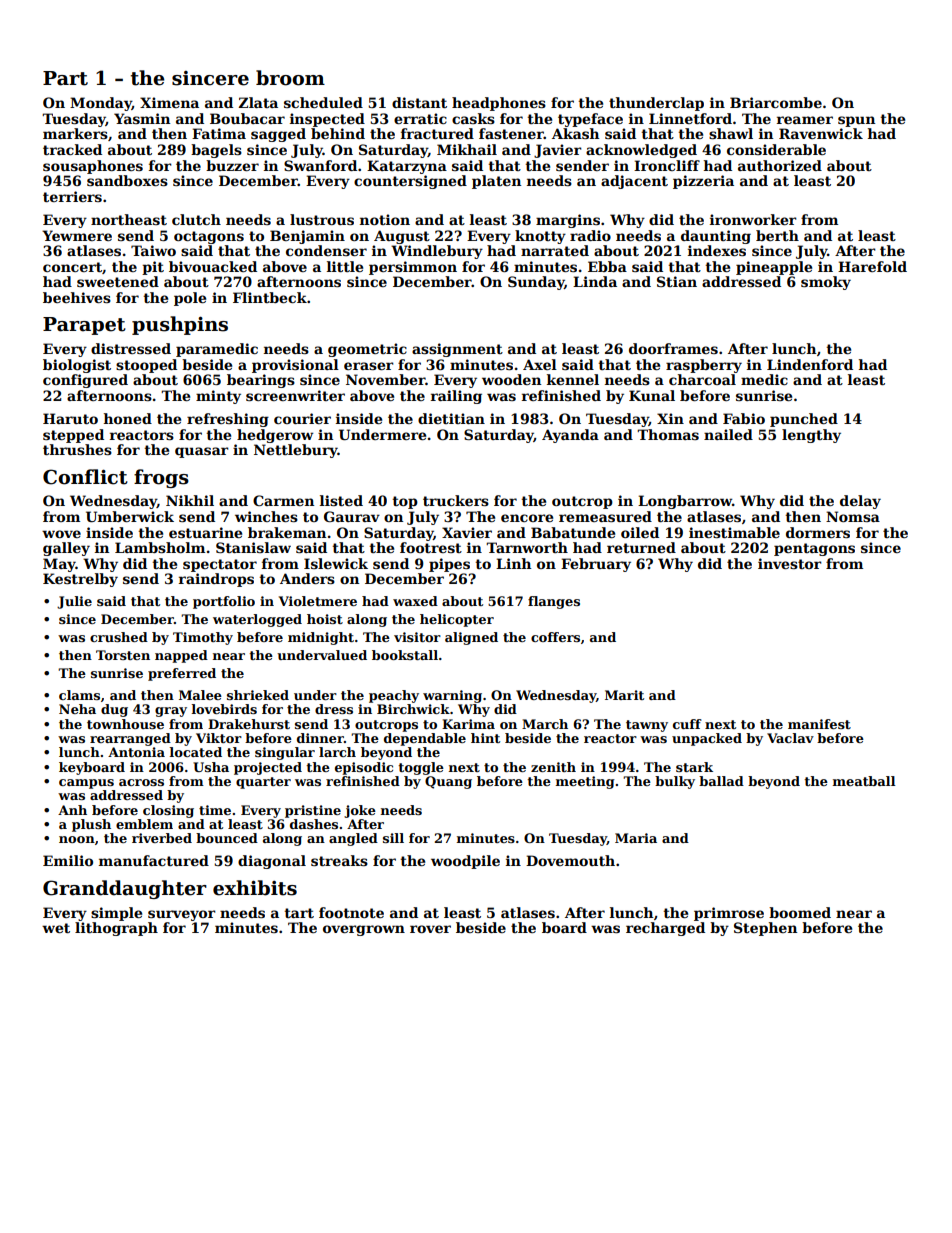  What do you see at coordinates (68, 860) in the screenshot?
I see `Emilio` at bounding box center [68, 860].
